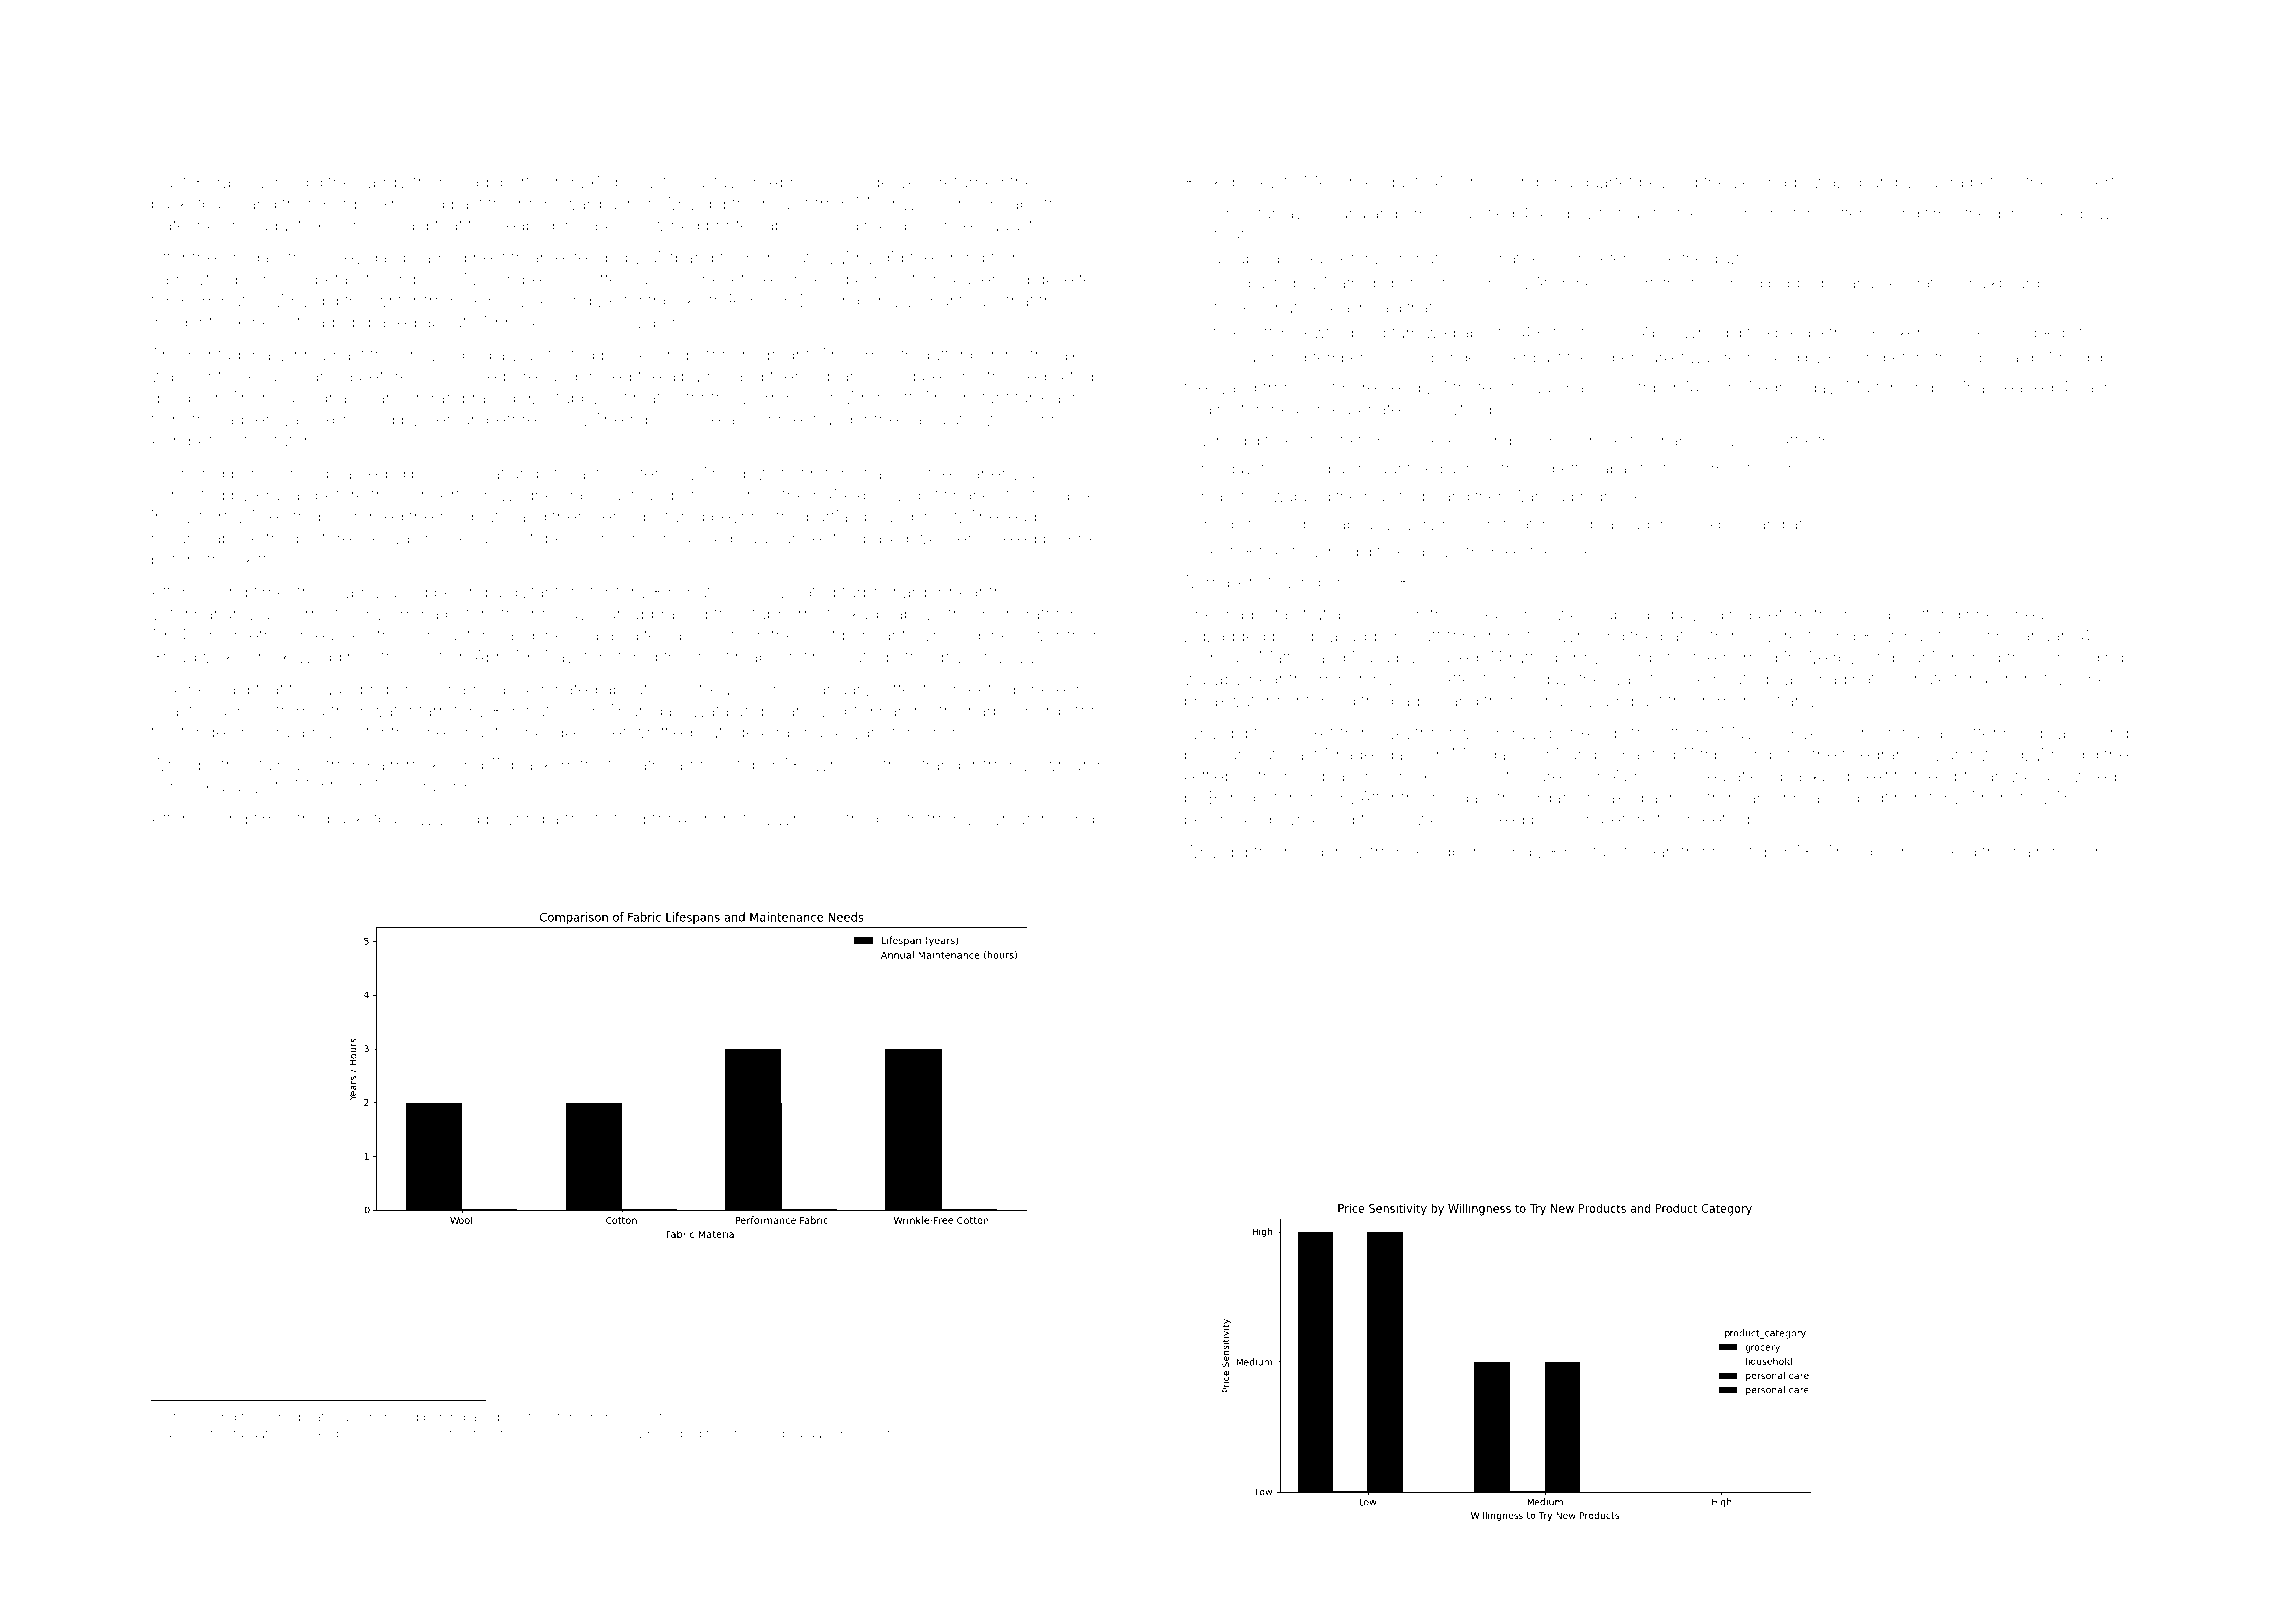 This screenshot has height=1620, width=2292. What do you see at coordinates (1318, 182) in the screenshot?
I see `Mei` at bounding box center [1318, 182].
